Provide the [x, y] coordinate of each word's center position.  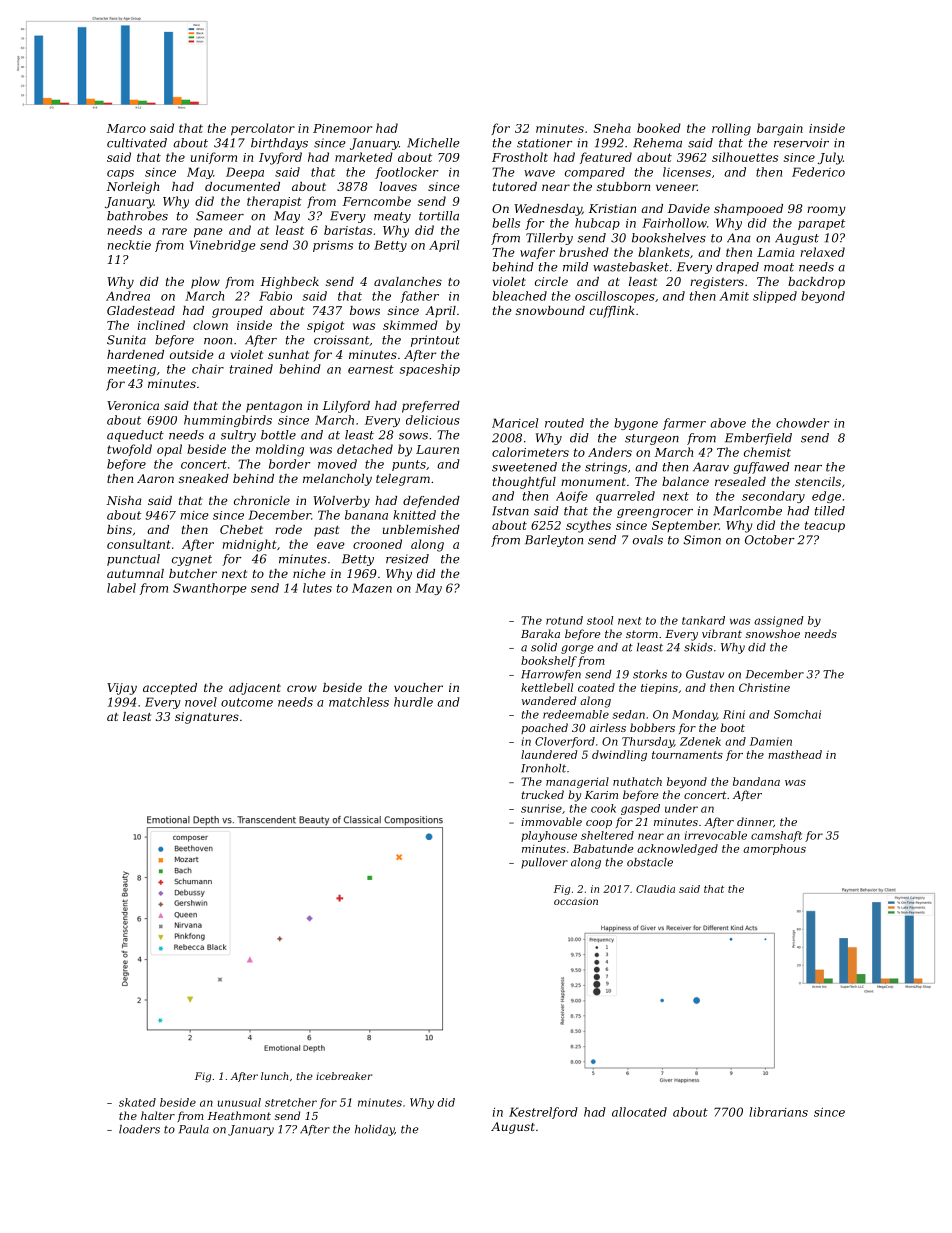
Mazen [372, 588]
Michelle [433, 143]
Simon [702, 540]
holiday [374, 1130]
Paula [194, 1129]
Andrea [128, 296]
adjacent [255, 689]
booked [659, 128]
